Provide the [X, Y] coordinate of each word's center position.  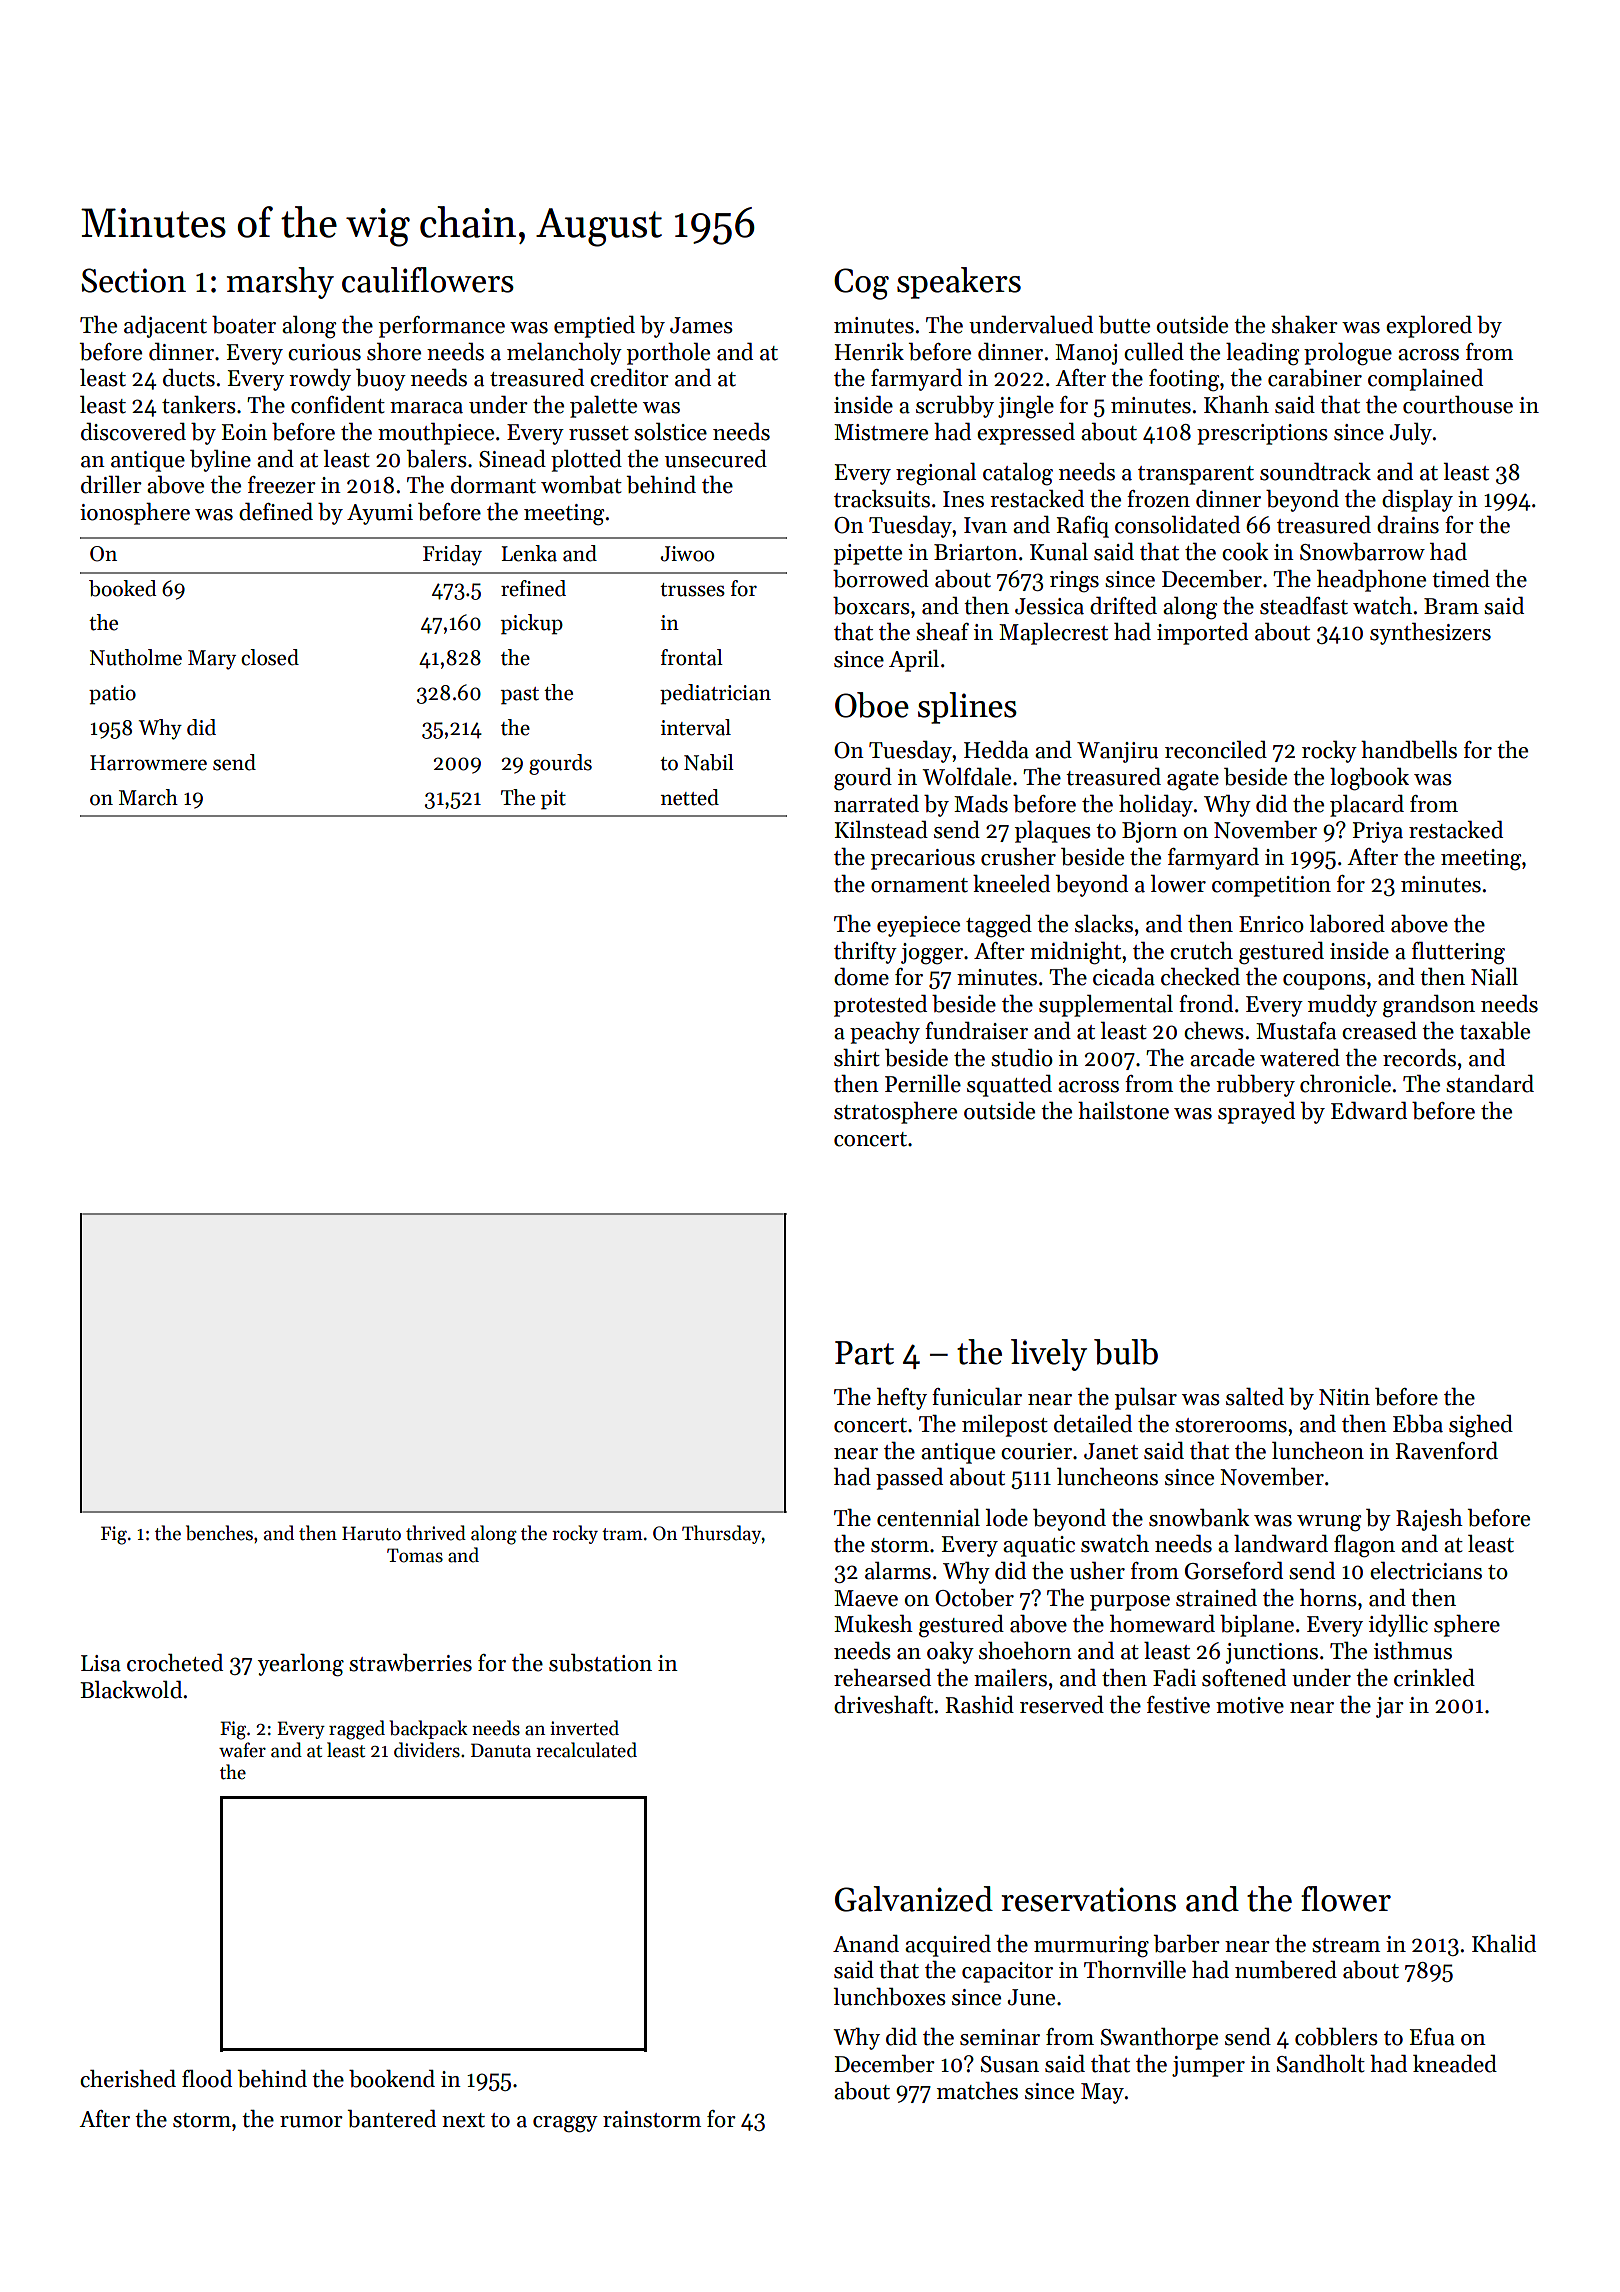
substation [600, 1663]
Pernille [923, 1084]
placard [1367, 806]
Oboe [872, 705]
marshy [280, 283]
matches [977, 2091]
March [148, 797]
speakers [959, 283]
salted [1255, 1397]
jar [1390, 1707]
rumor [311, 2122]
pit [553, 800]
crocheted [175, 1663]
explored [1429, 327]
